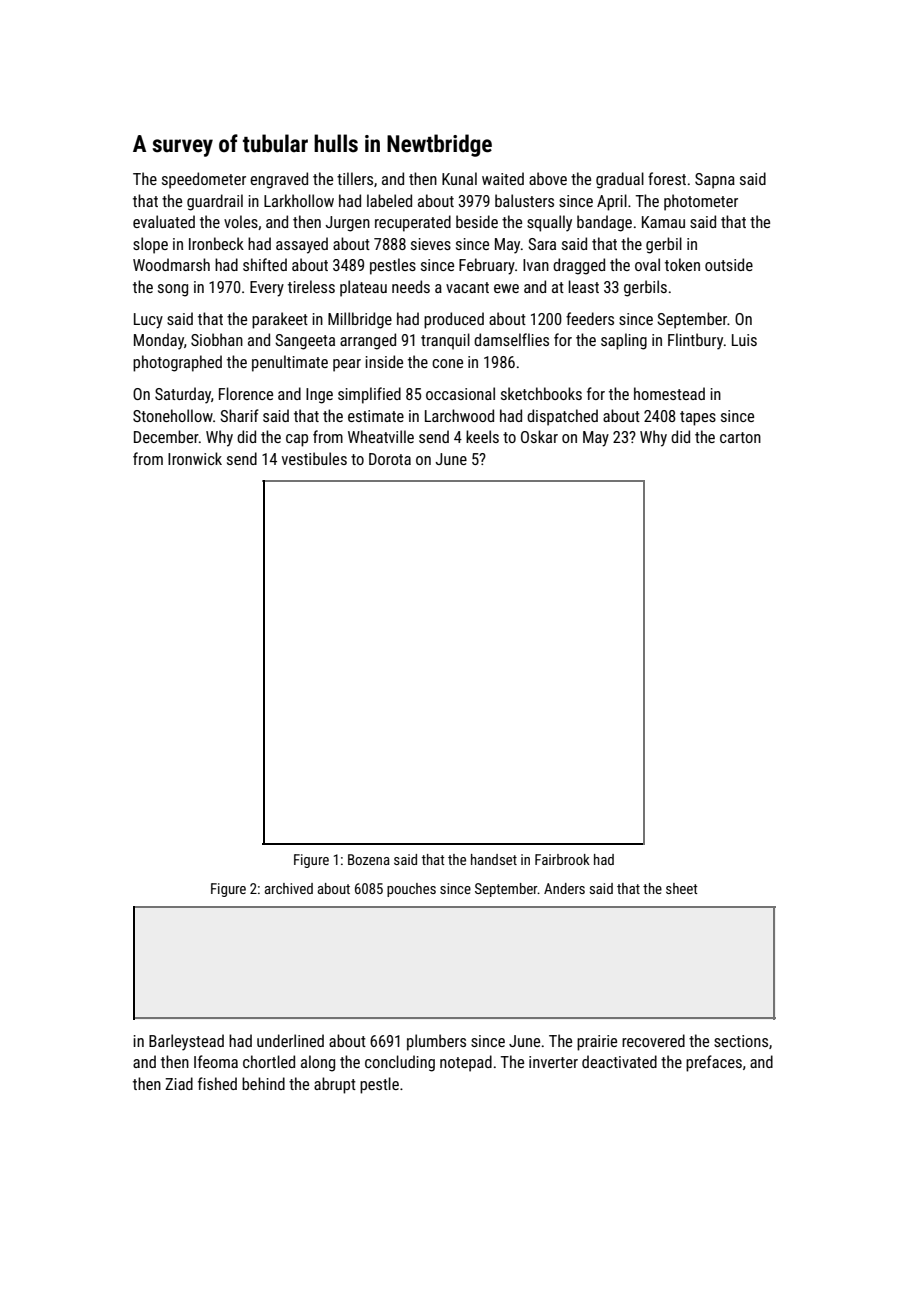  Describe the element at coordinates (166, 436) in the screenshot. I see `December` at that location.
